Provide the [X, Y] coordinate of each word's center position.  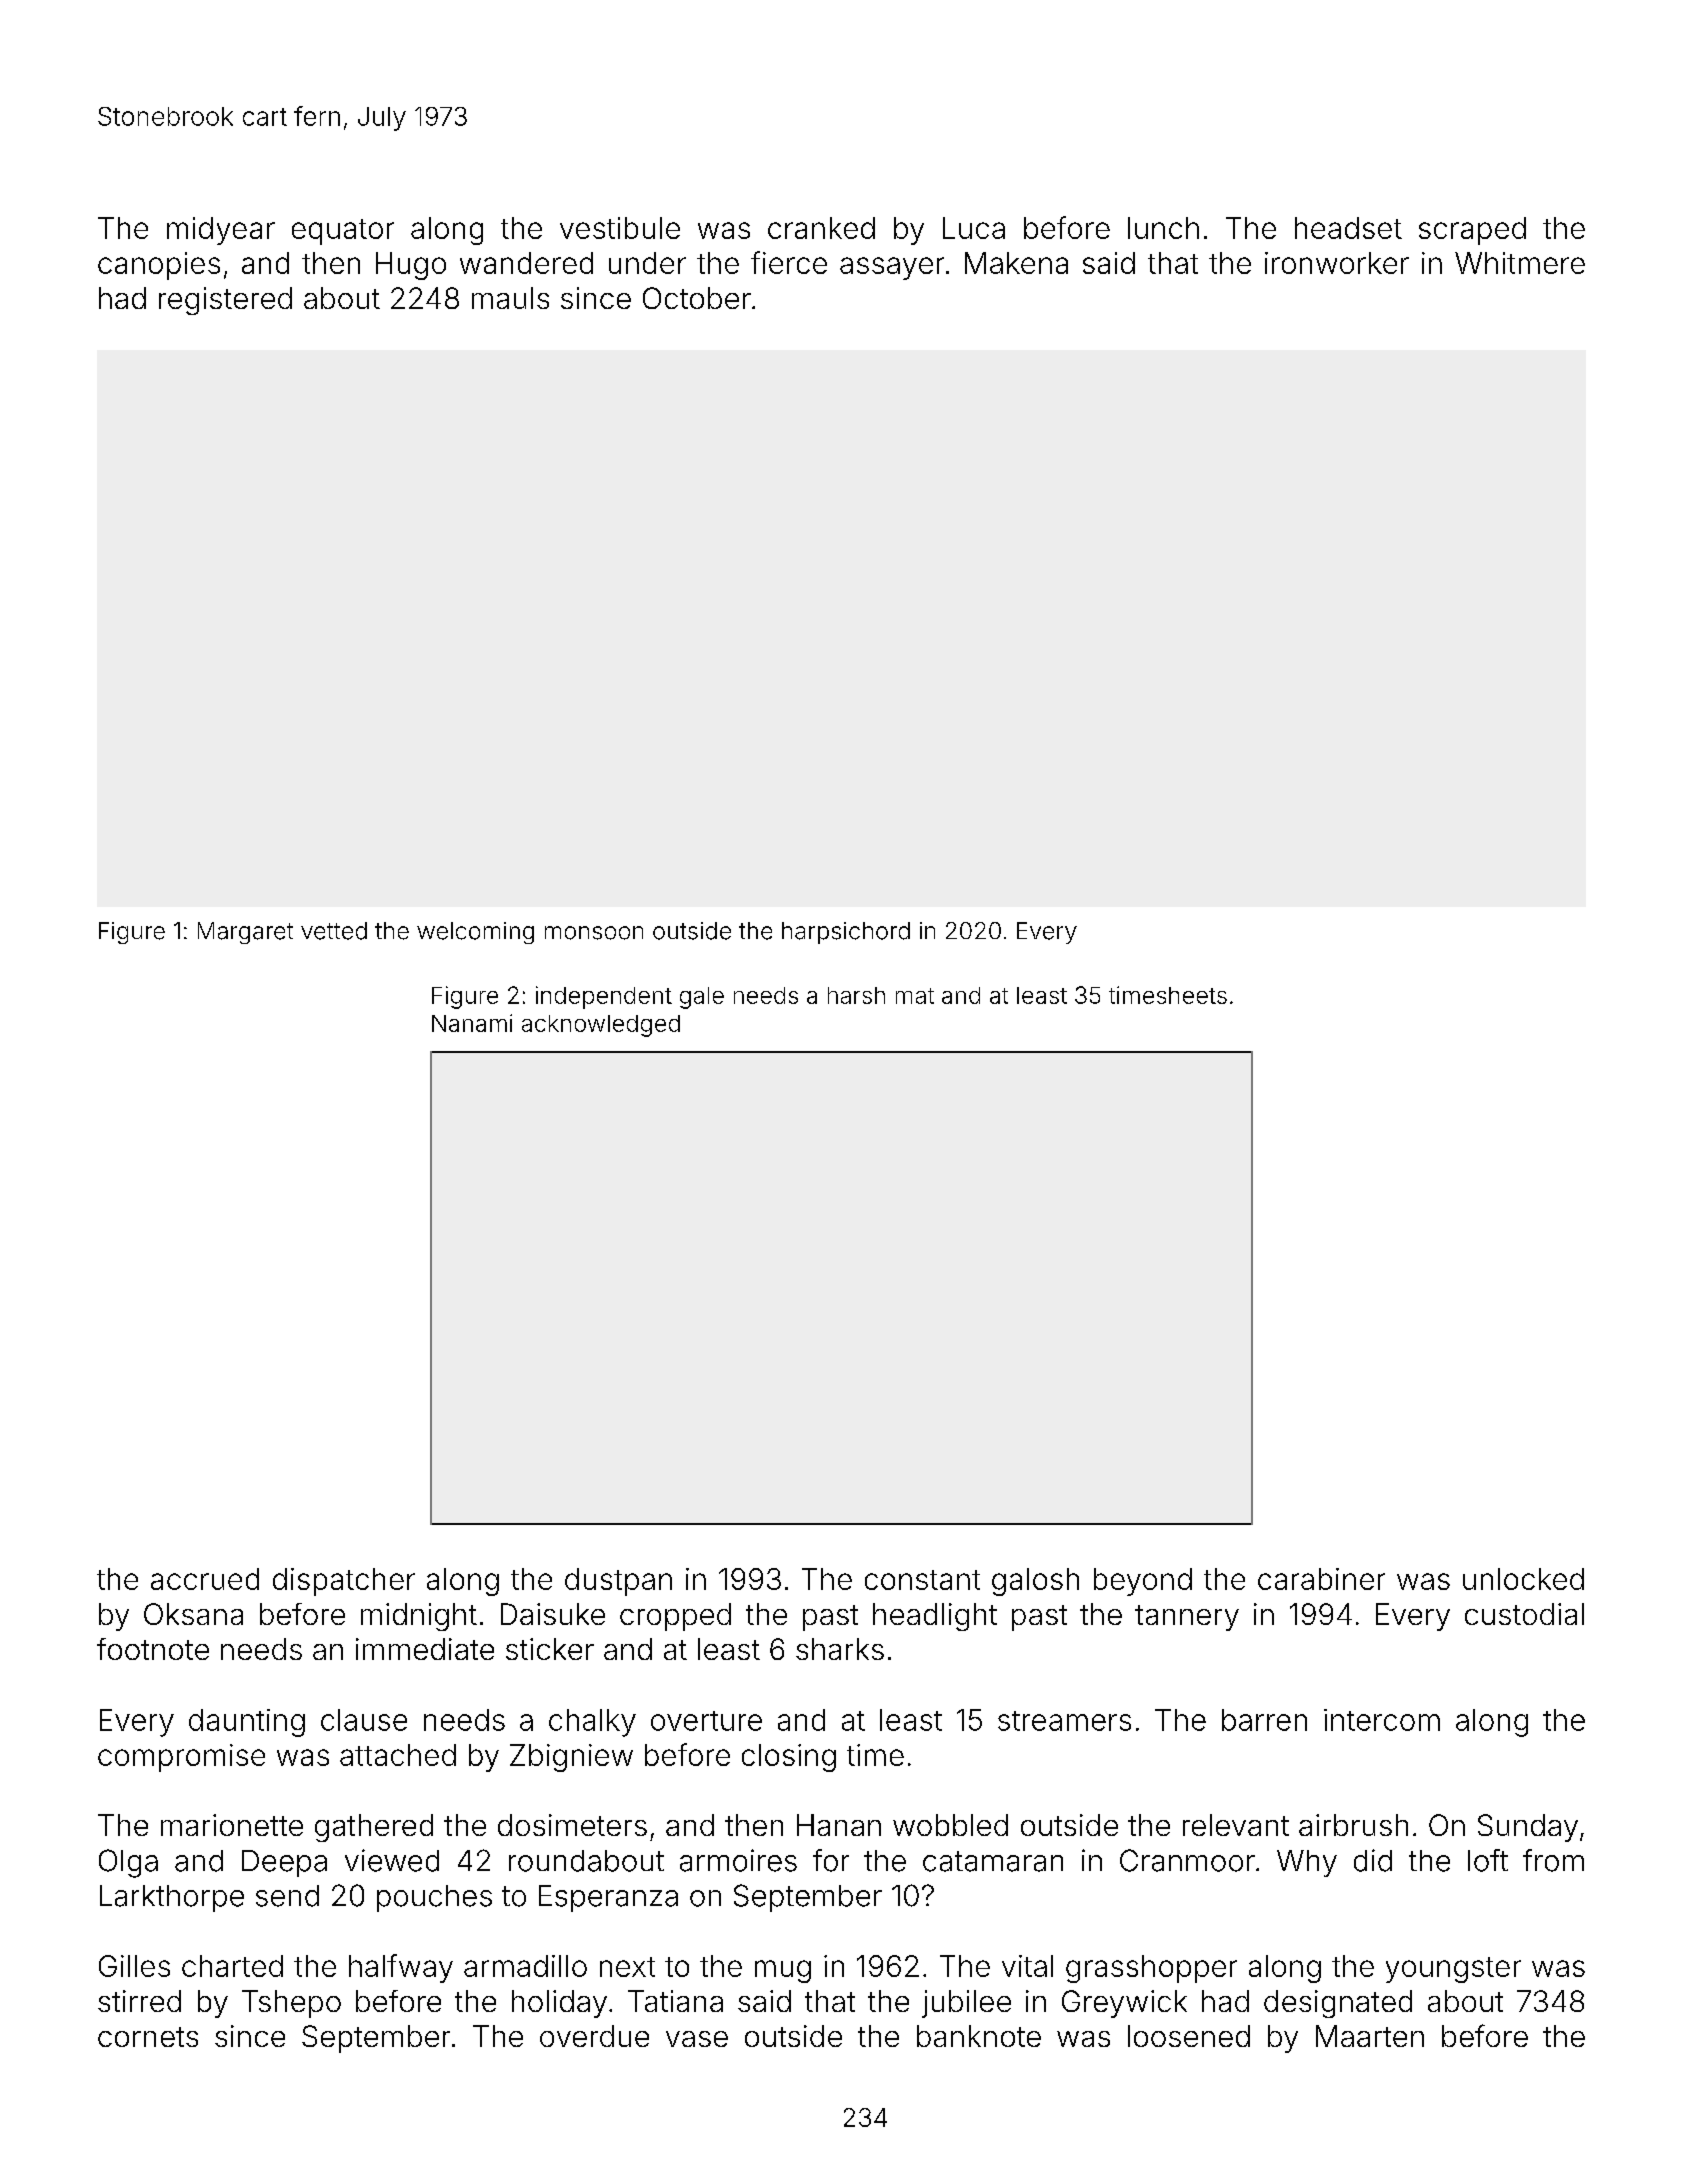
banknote [979, 2036]
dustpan [618, 1582]
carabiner [1321, 1579]
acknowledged [601, 1026]
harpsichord [846, 933]
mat [915, 996]
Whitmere [1520, 263]
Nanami [472, 1023]
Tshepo [291, 2004]
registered [225, 301]
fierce [789, 262]
